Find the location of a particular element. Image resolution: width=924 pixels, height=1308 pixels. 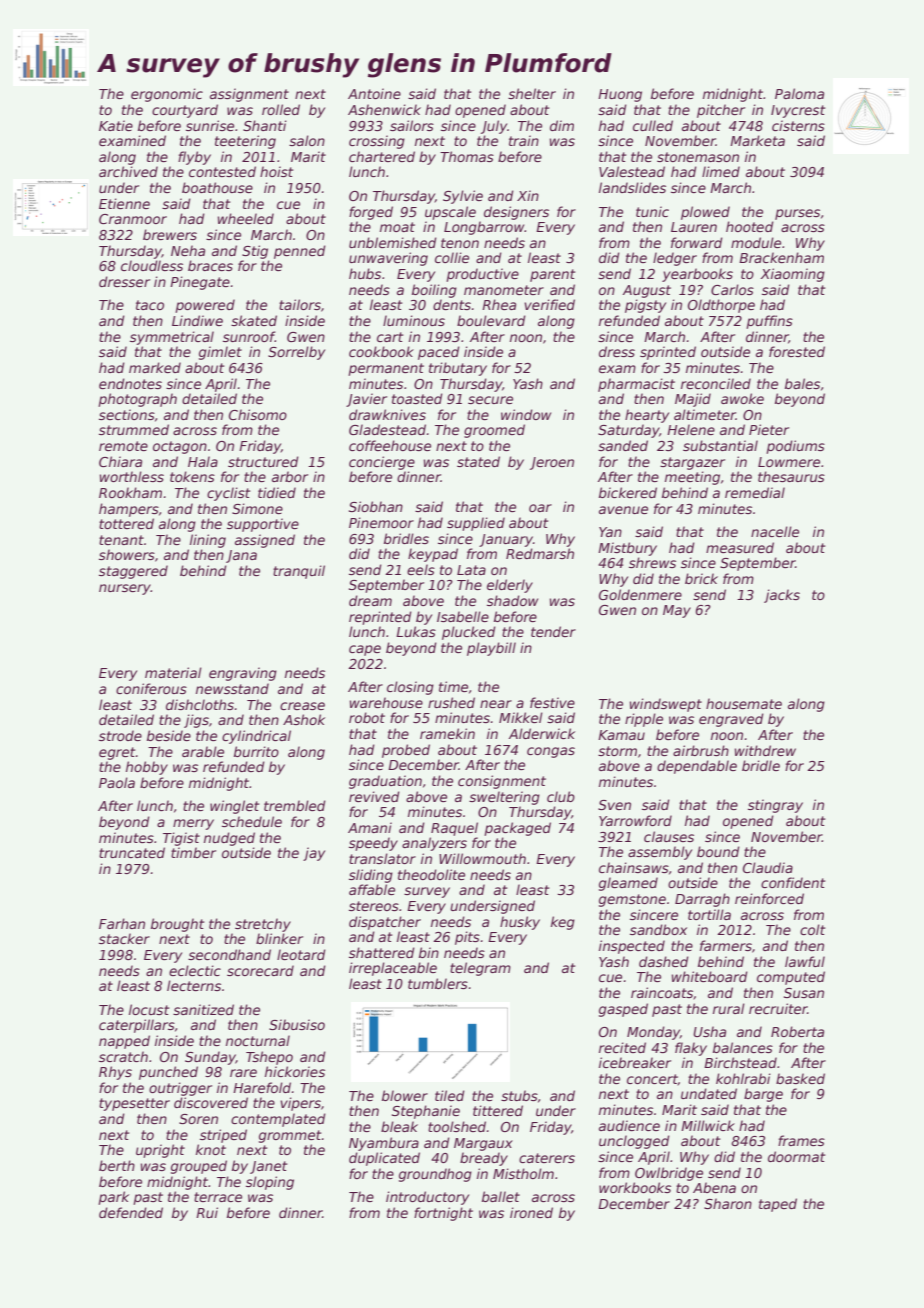

trembled is located at coordinates (295, 805).
